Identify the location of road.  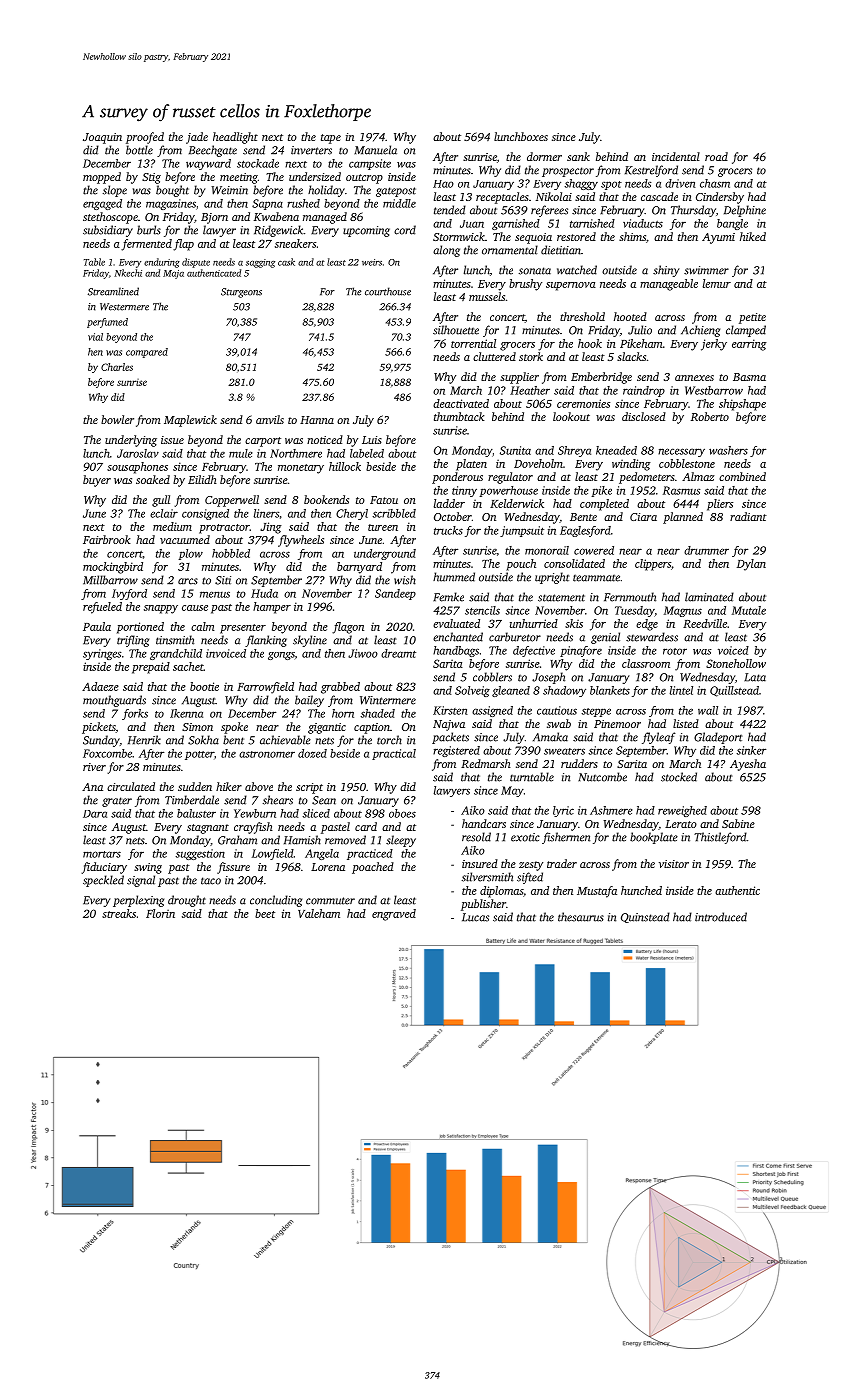
(716, 156).
